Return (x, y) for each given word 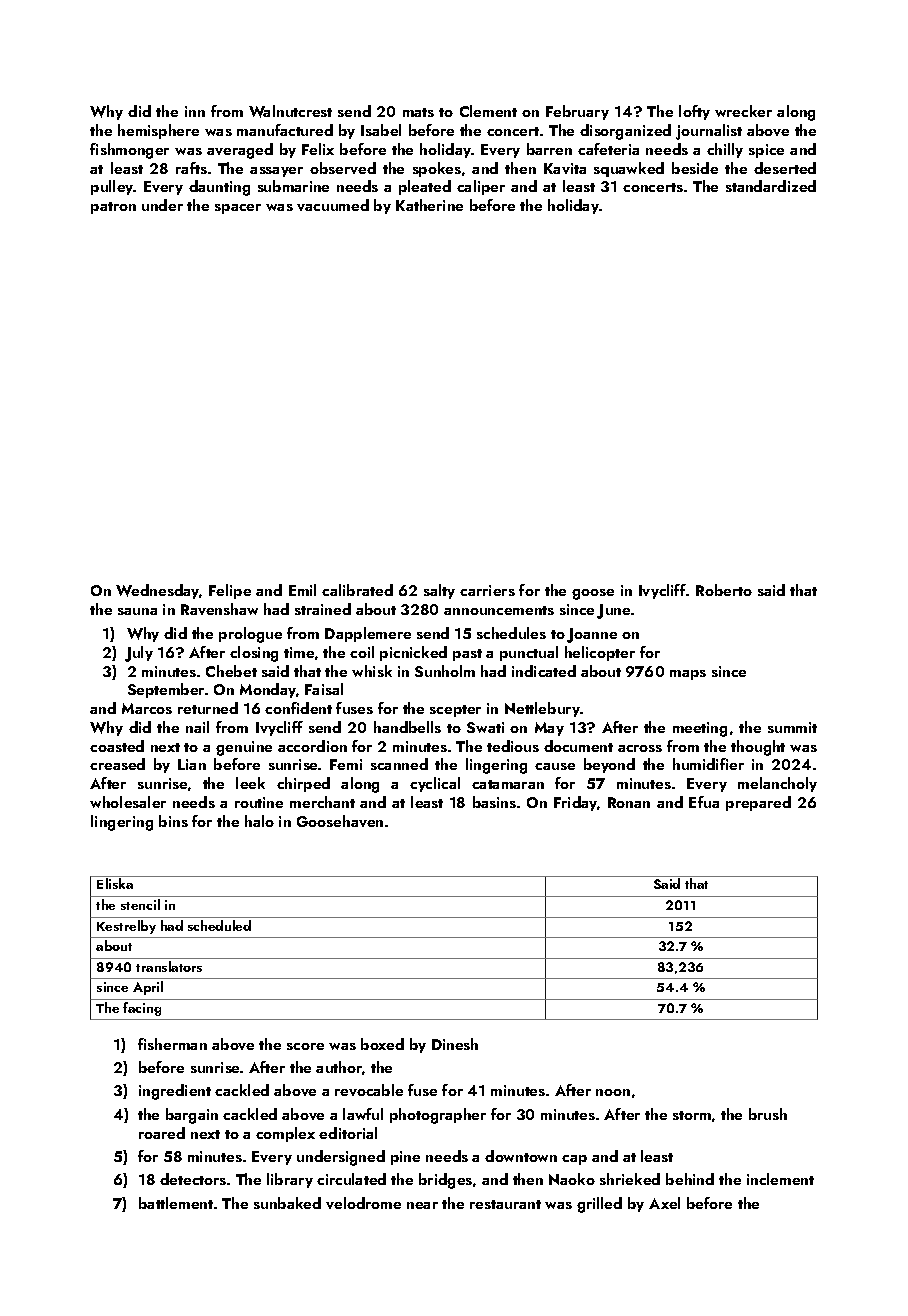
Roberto (724, 590)
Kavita (565, 168)
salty (439, 591)
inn (195, 111)
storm (692, 1115)
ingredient (175, 1092)
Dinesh (455, 1044)
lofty (694, 112)
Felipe (230, 591)
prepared (758, 803)
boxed (382, 1044)
